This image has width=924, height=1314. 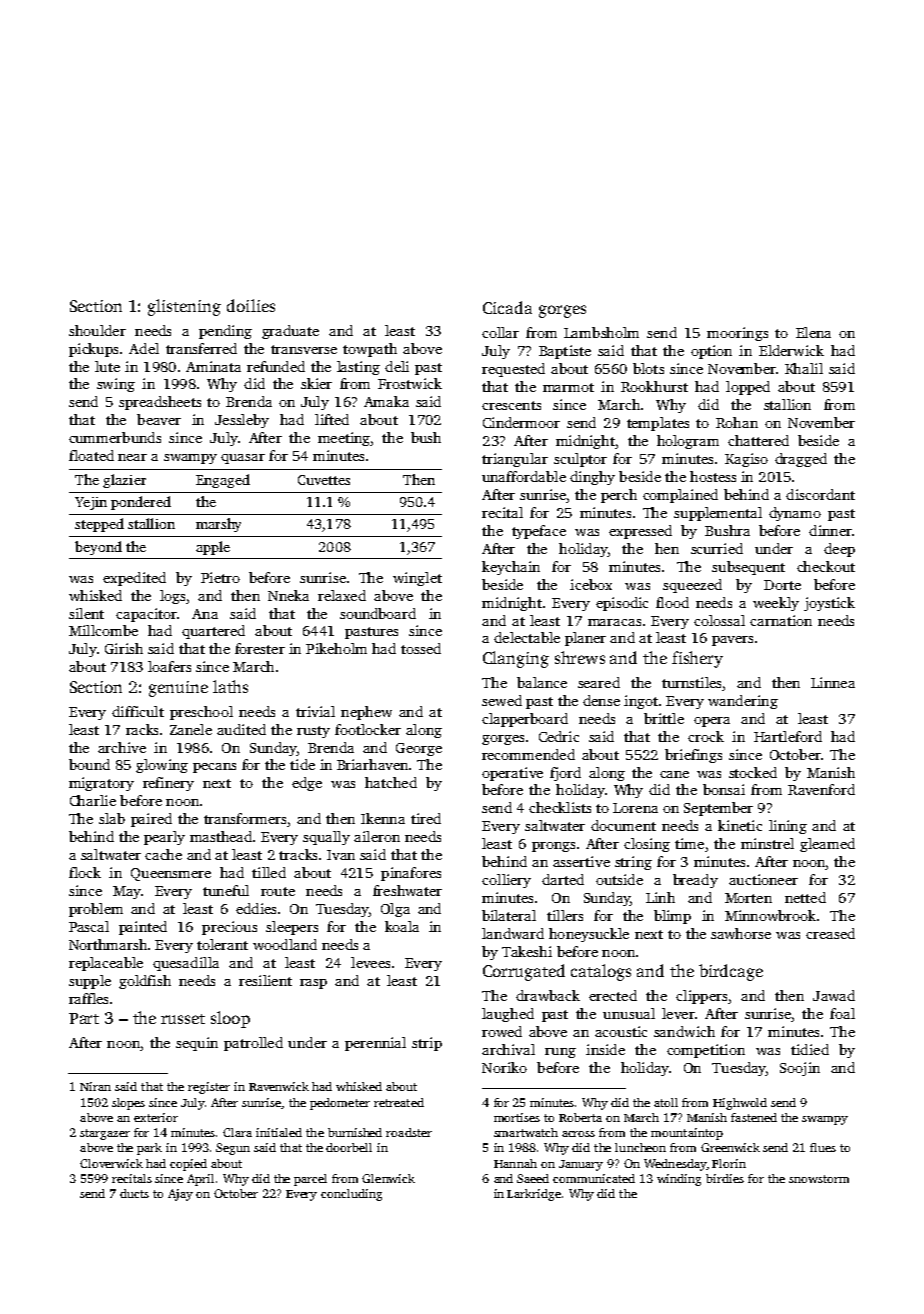 I want to click on towpath, so click(x=370, y=350).
